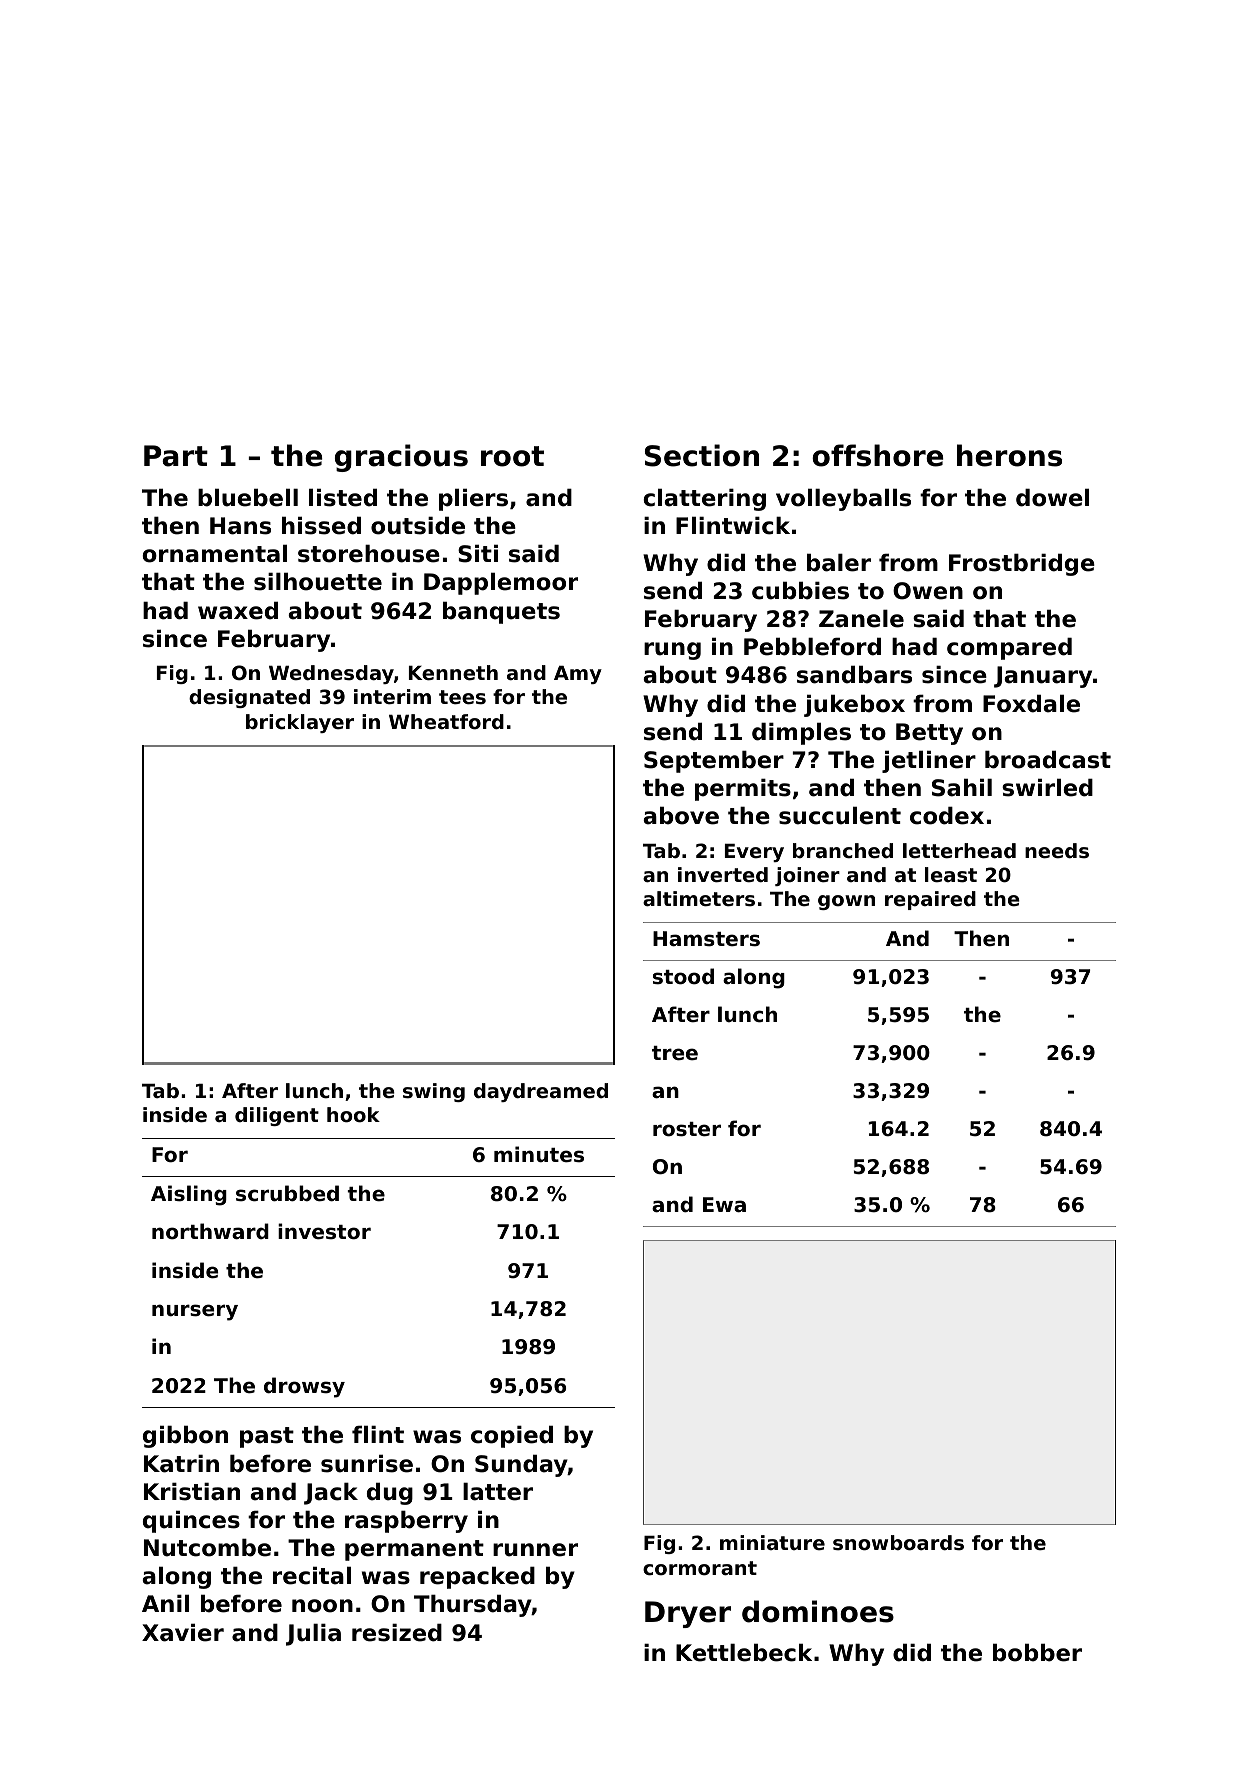 This page has width=1258, height=1779. I want to click on herons, so click(1009, 455).
